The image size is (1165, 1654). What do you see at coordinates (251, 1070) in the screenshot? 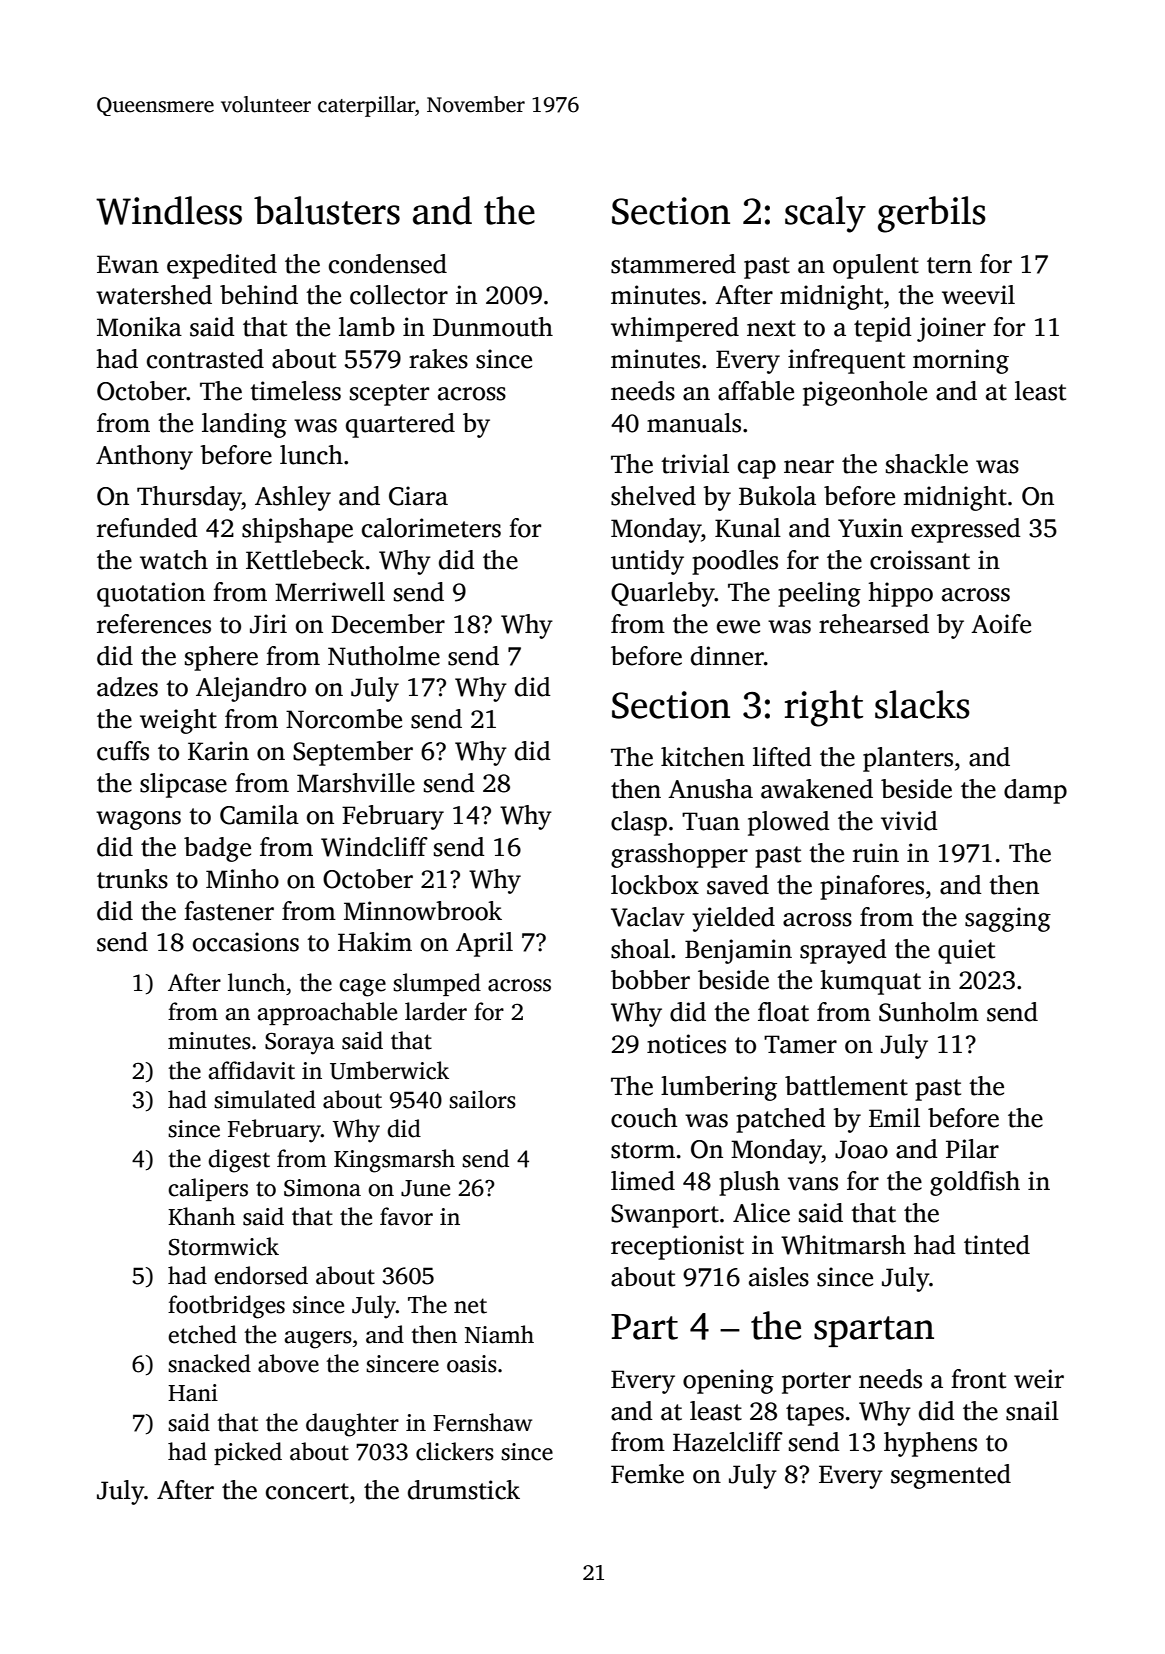
I see `affidavit` at bounding box center [251, 1070].
